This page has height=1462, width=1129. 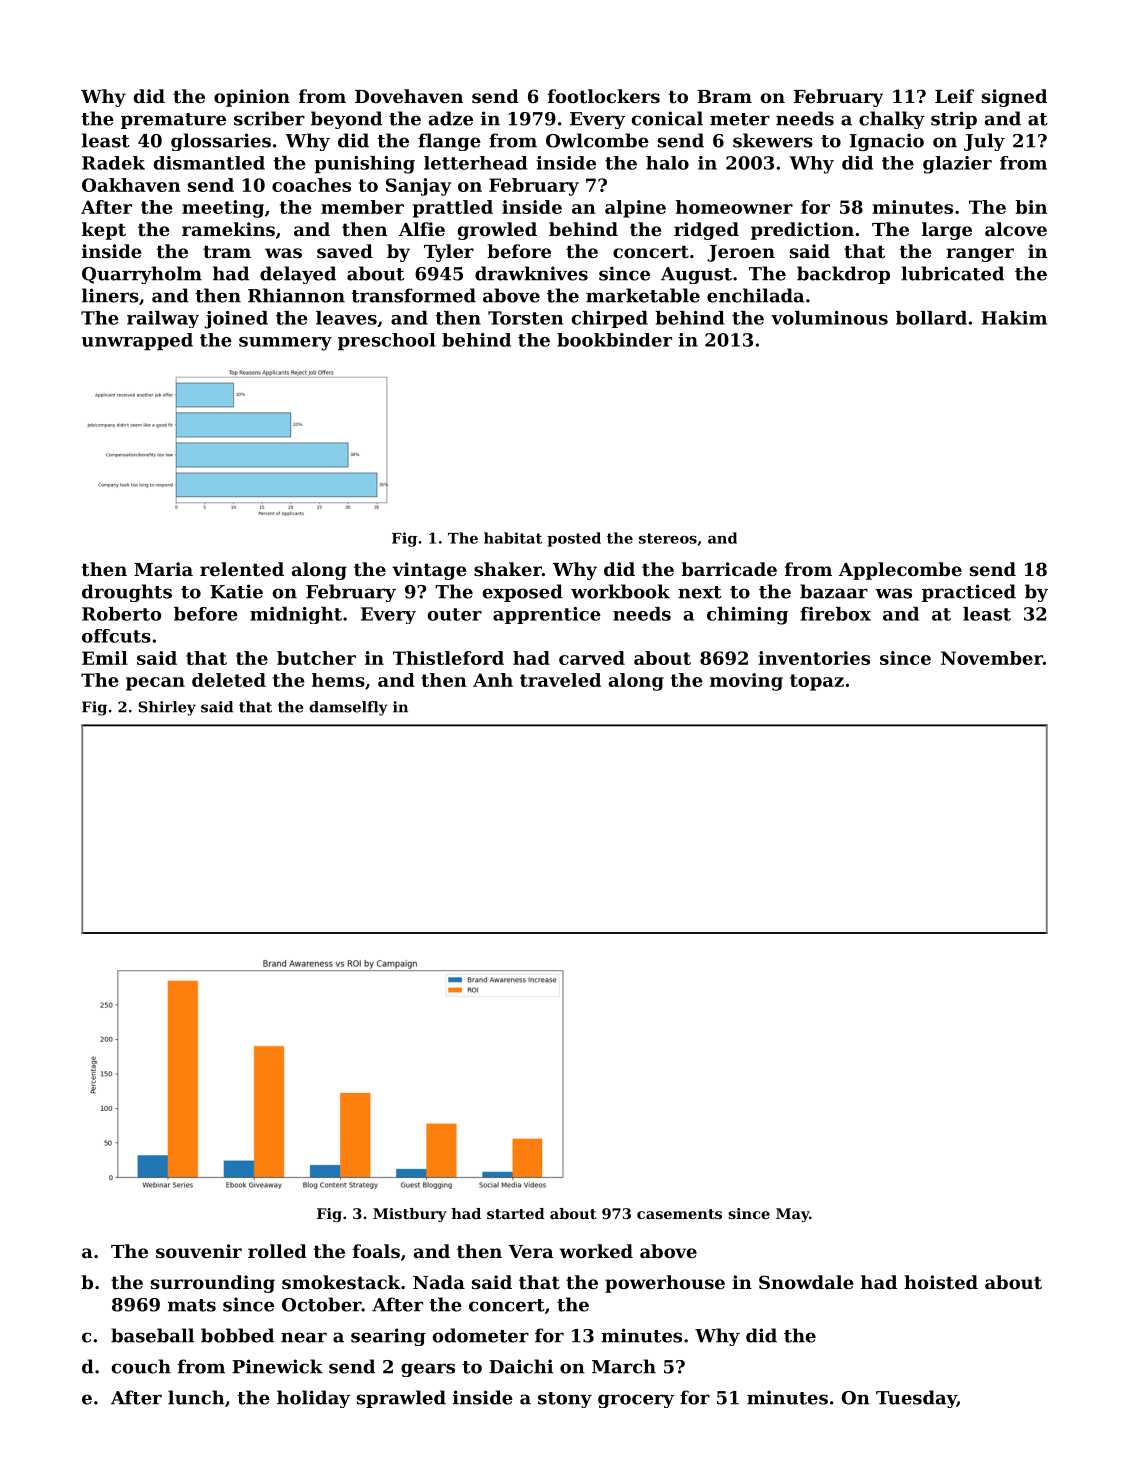 I want to click on Owlcombe, so click(x=597, y=140).
